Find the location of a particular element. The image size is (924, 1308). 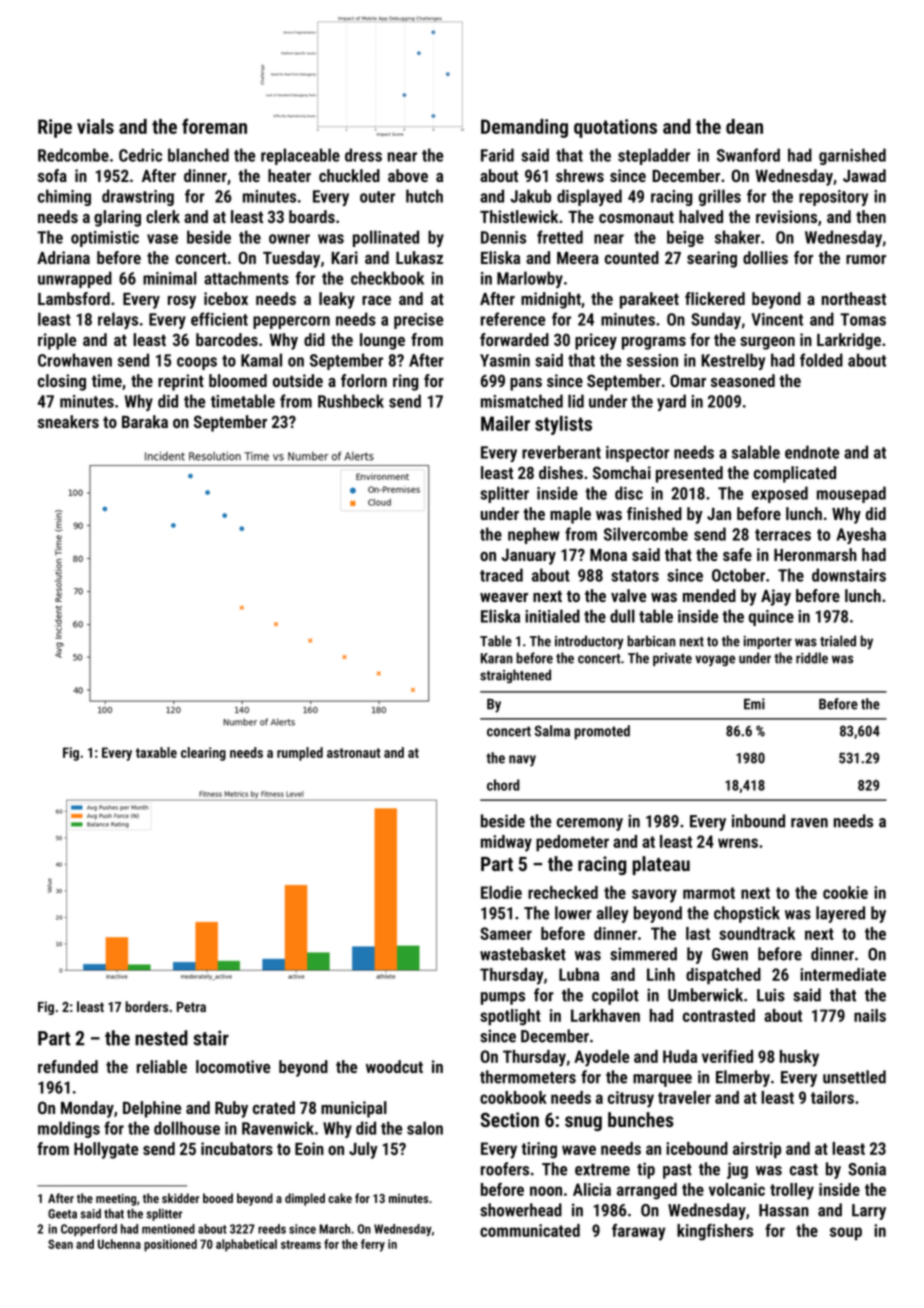

reeds is located at coordinates (272, 1229).
